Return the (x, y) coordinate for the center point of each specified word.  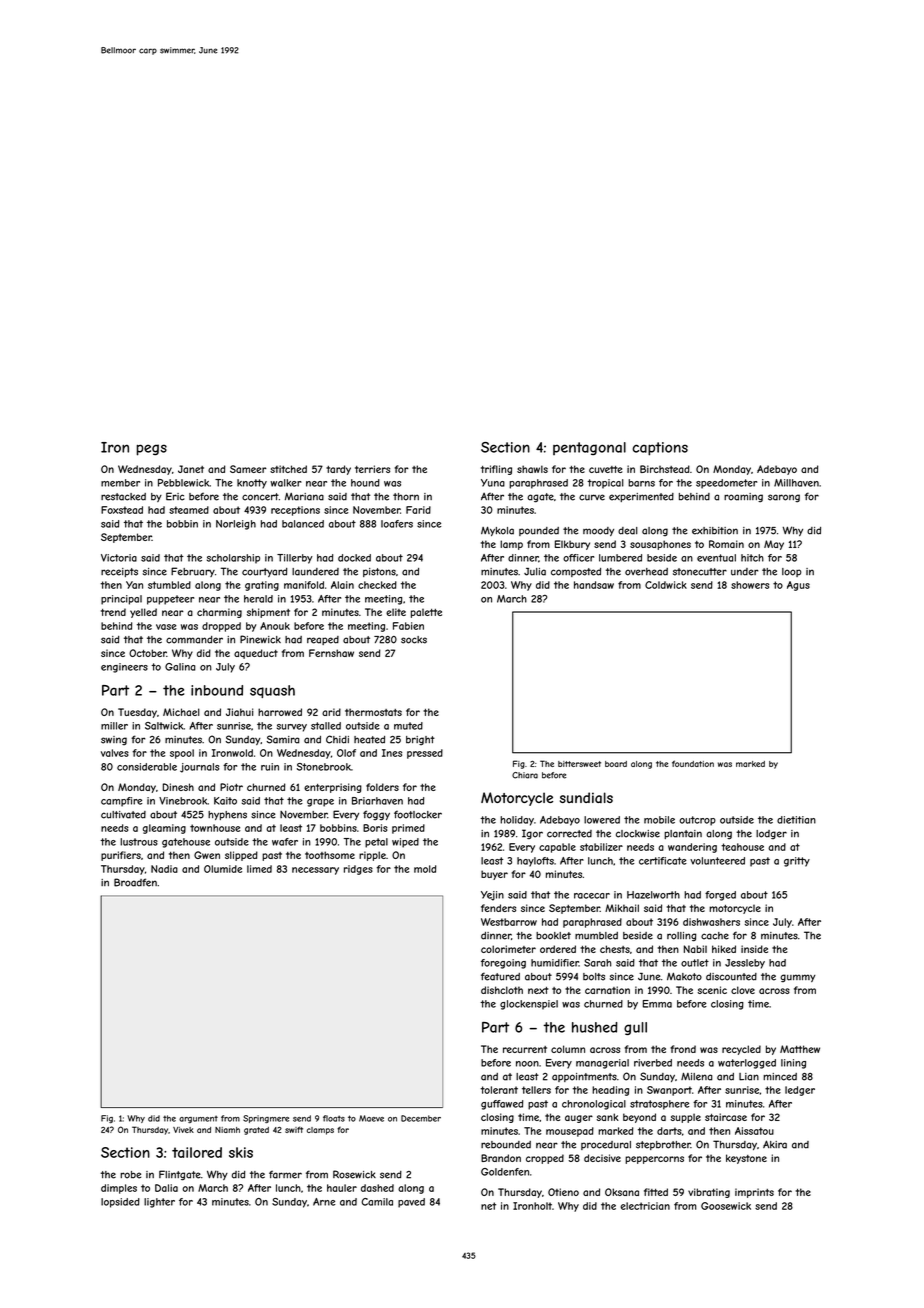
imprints (754, 1193)
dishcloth (502, 990)
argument (198, 1119)
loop (792, 572)
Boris (375, 828)
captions (660, 449)
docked (354, 558)
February (193, 572)
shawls (532, 469)
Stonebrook (324, 767)
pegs (152, 450)
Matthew (800, 1049)
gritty (797, 862)
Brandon (501, 1158)
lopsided (120, 1203)
